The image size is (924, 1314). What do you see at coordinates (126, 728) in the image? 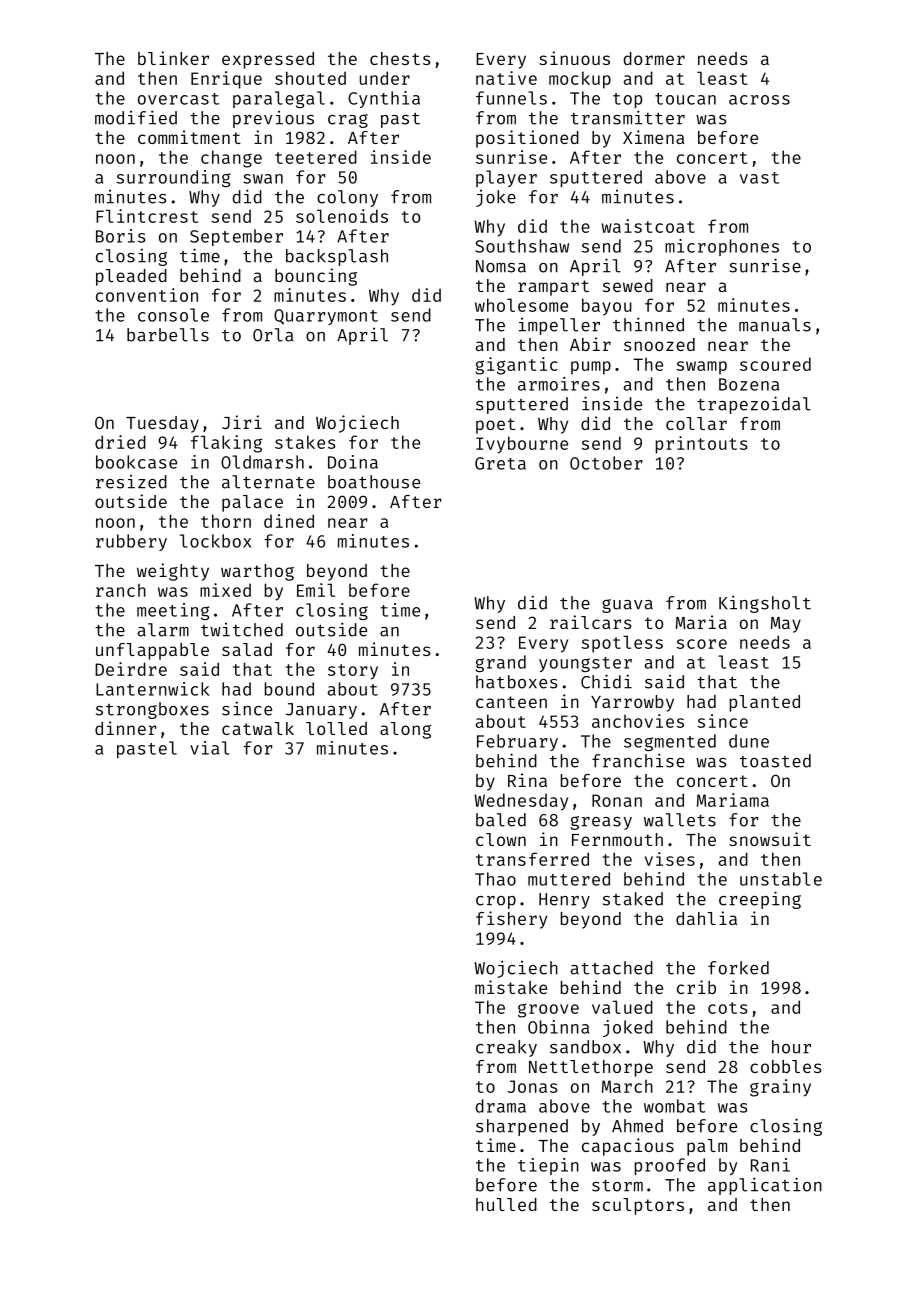
I see `dinner` at bounding box center [126, 728].
